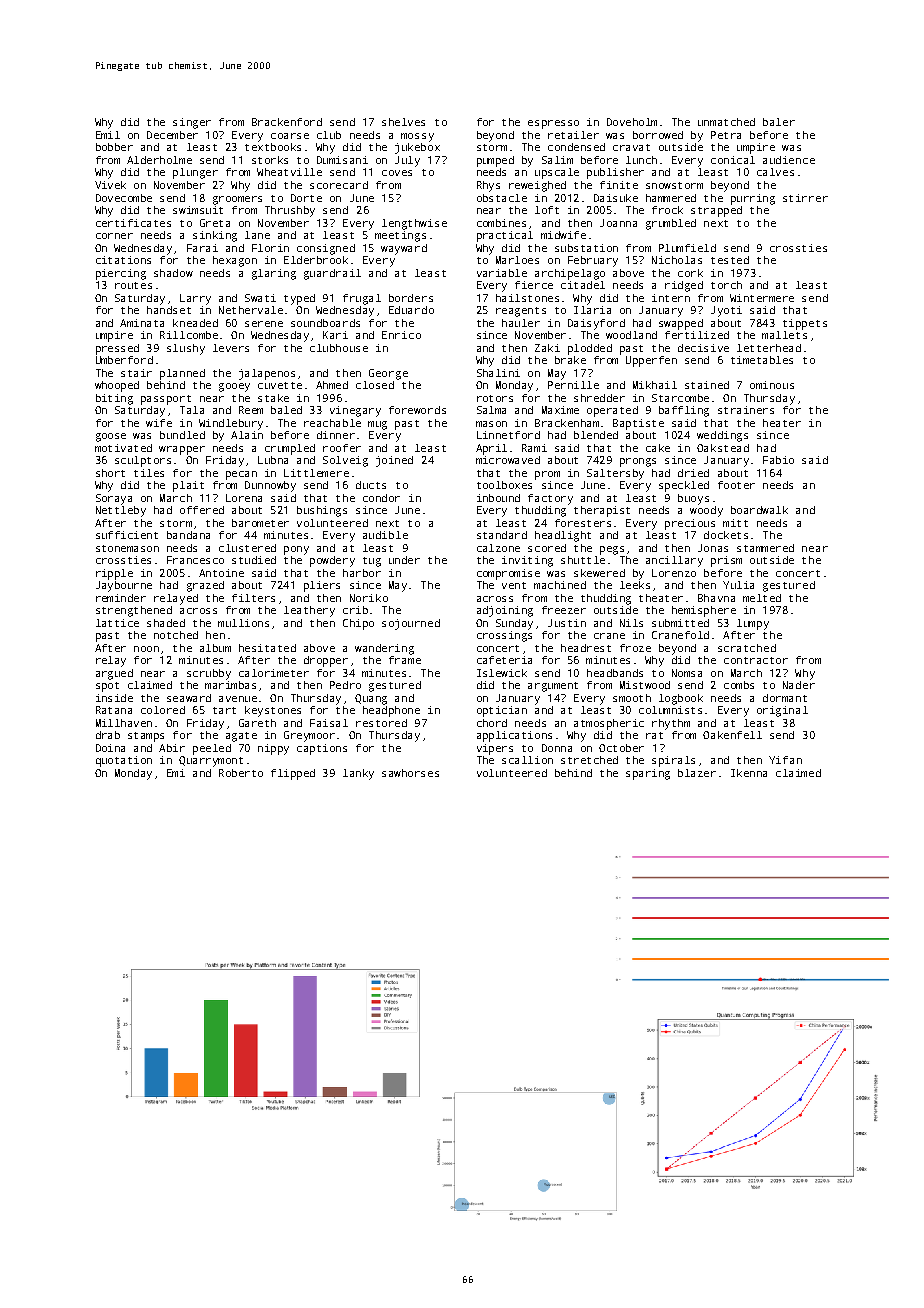 This screenshot has height=1308, width=924. I want to click on scratched, so click(747, 648).
